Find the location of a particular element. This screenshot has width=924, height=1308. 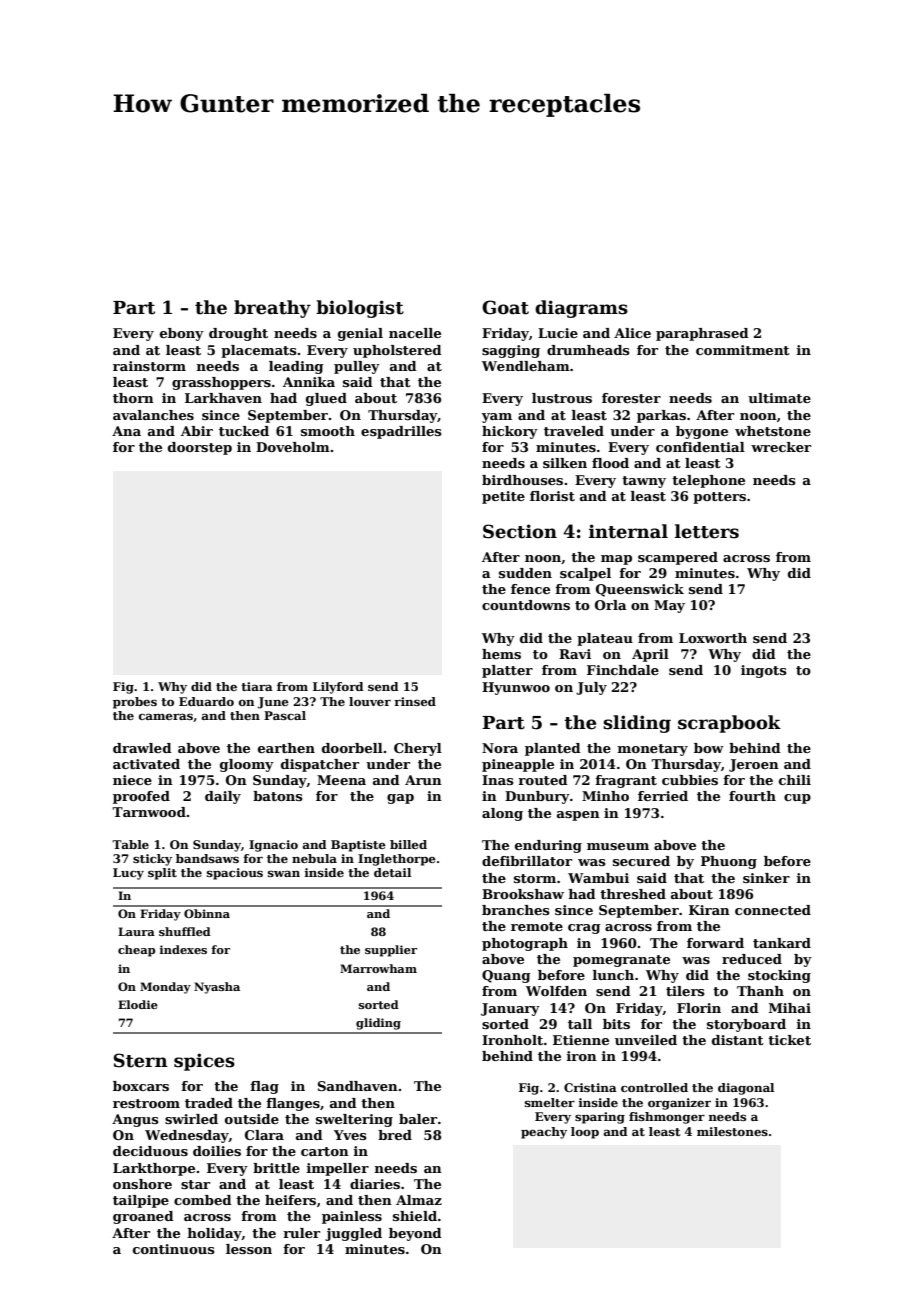

countdowns is located at coordinates (526, 605).
